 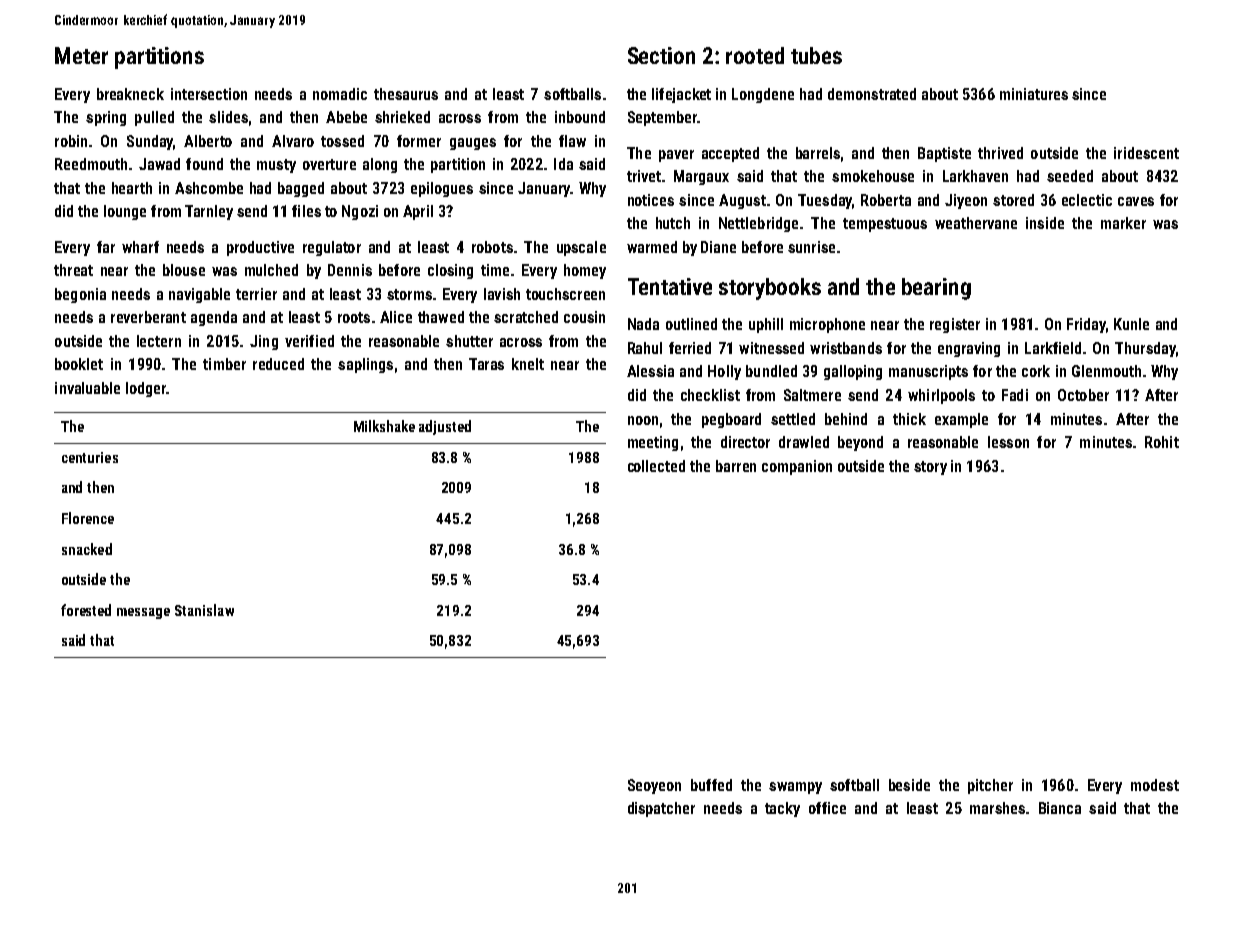 I want to click on modest, so click(x=1155, y=785).
